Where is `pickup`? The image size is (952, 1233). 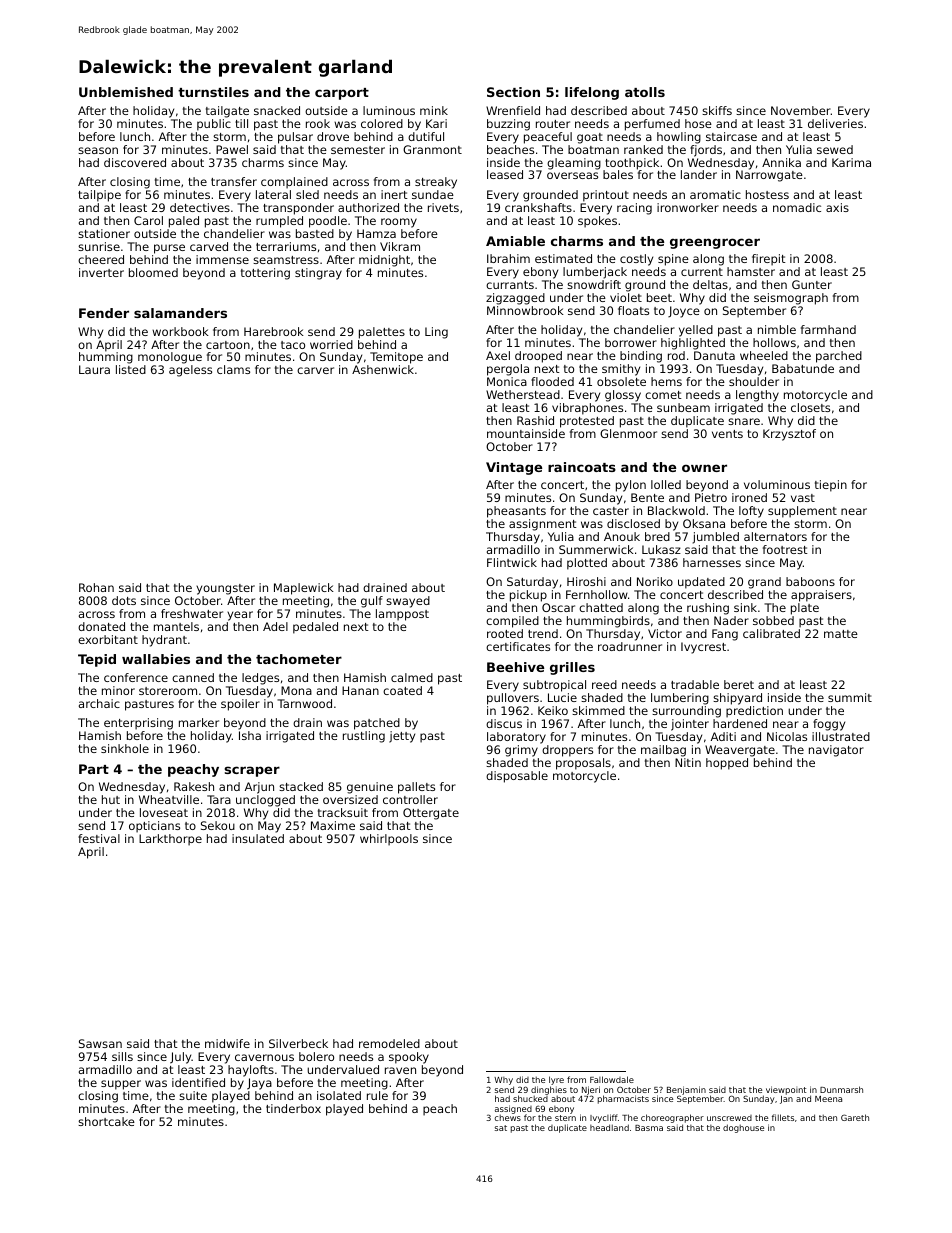
pickup is located at coordinates (528, 596).
